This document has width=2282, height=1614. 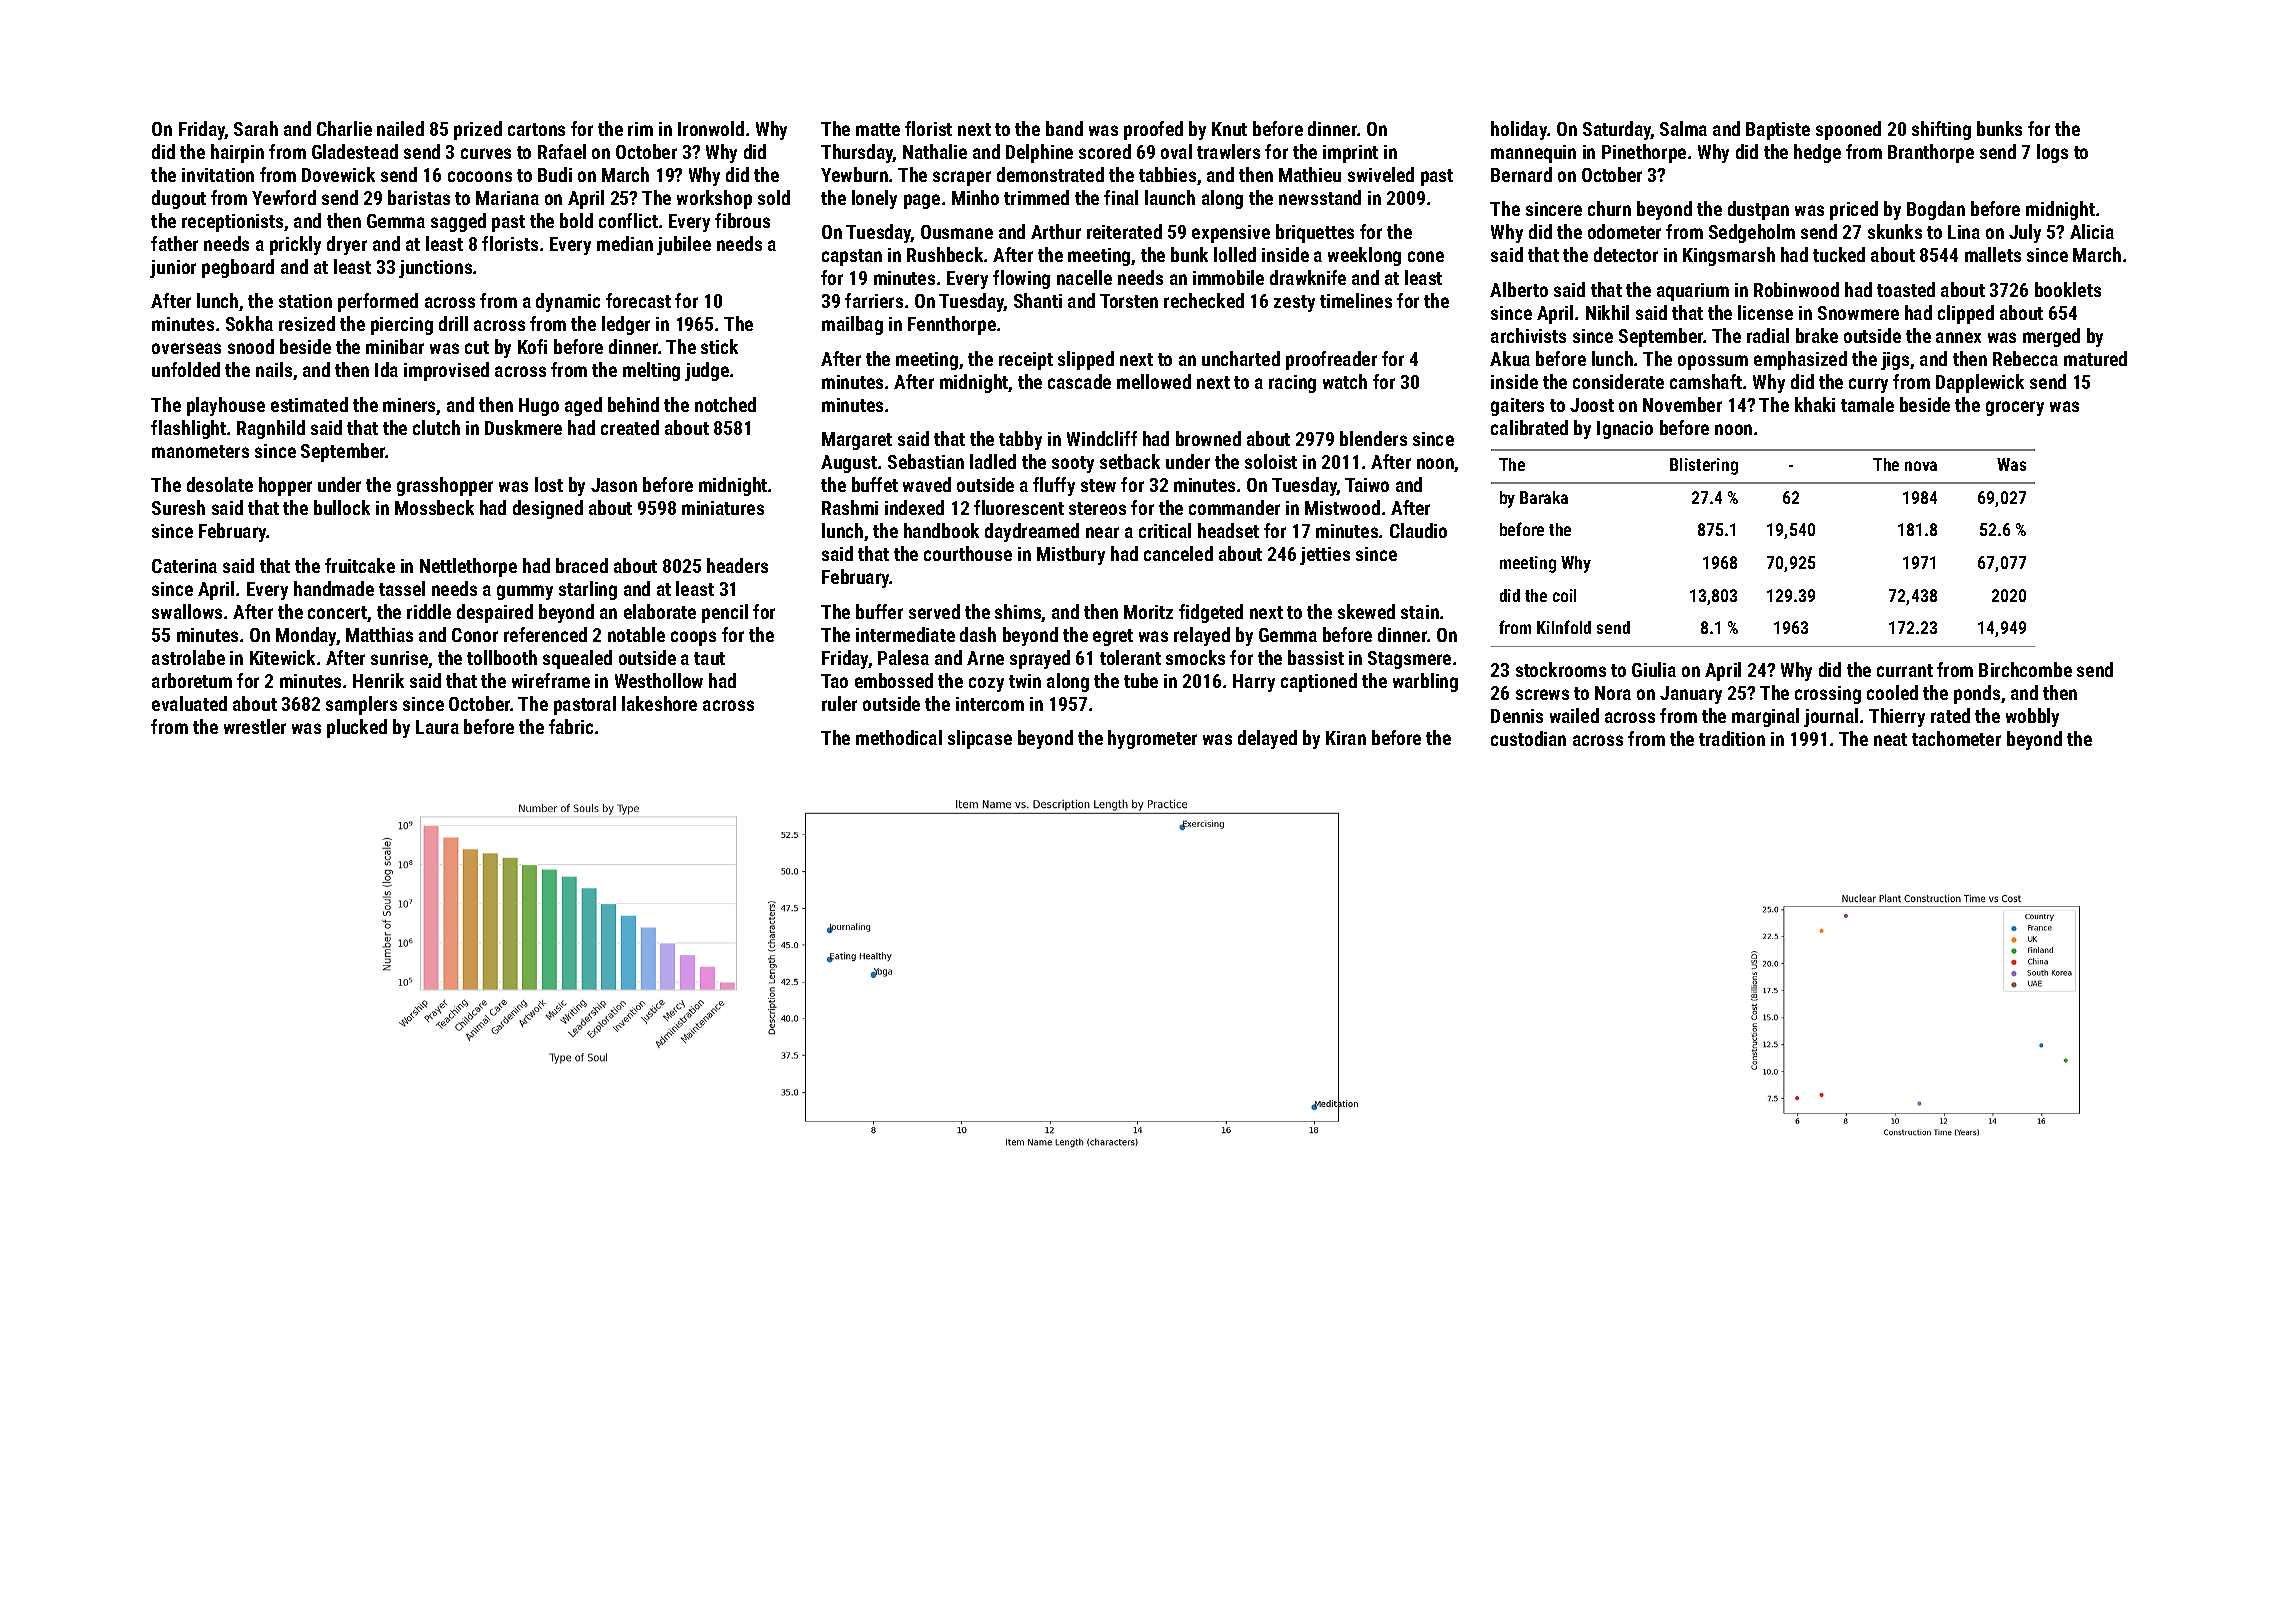 I want to click on lonely, so click(x=874, y=199).
